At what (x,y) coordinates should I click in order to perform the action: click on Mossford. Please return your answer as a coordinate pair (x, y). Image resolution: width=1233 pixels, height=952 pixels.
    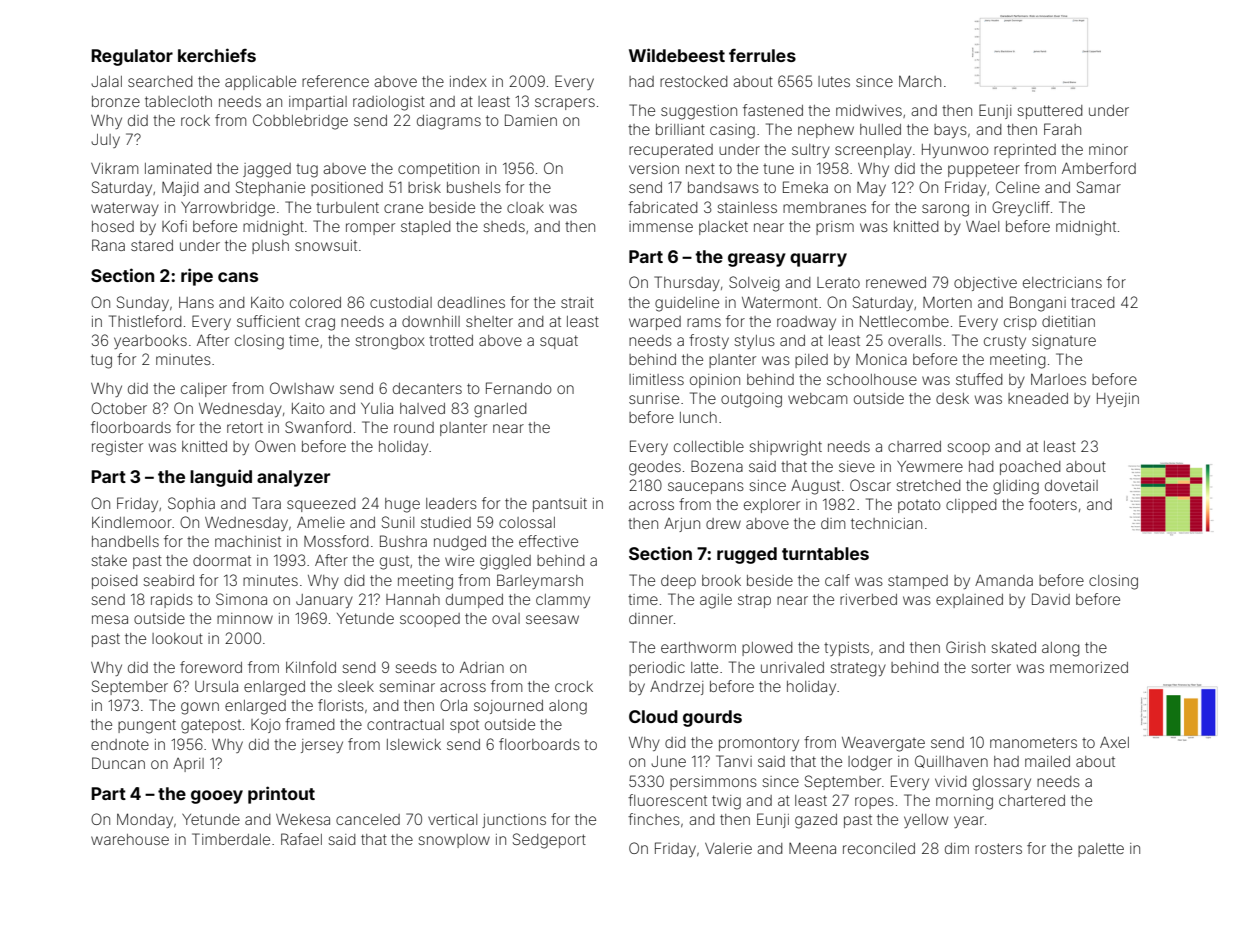
    Looking at the image, I should click on (336, 541).
